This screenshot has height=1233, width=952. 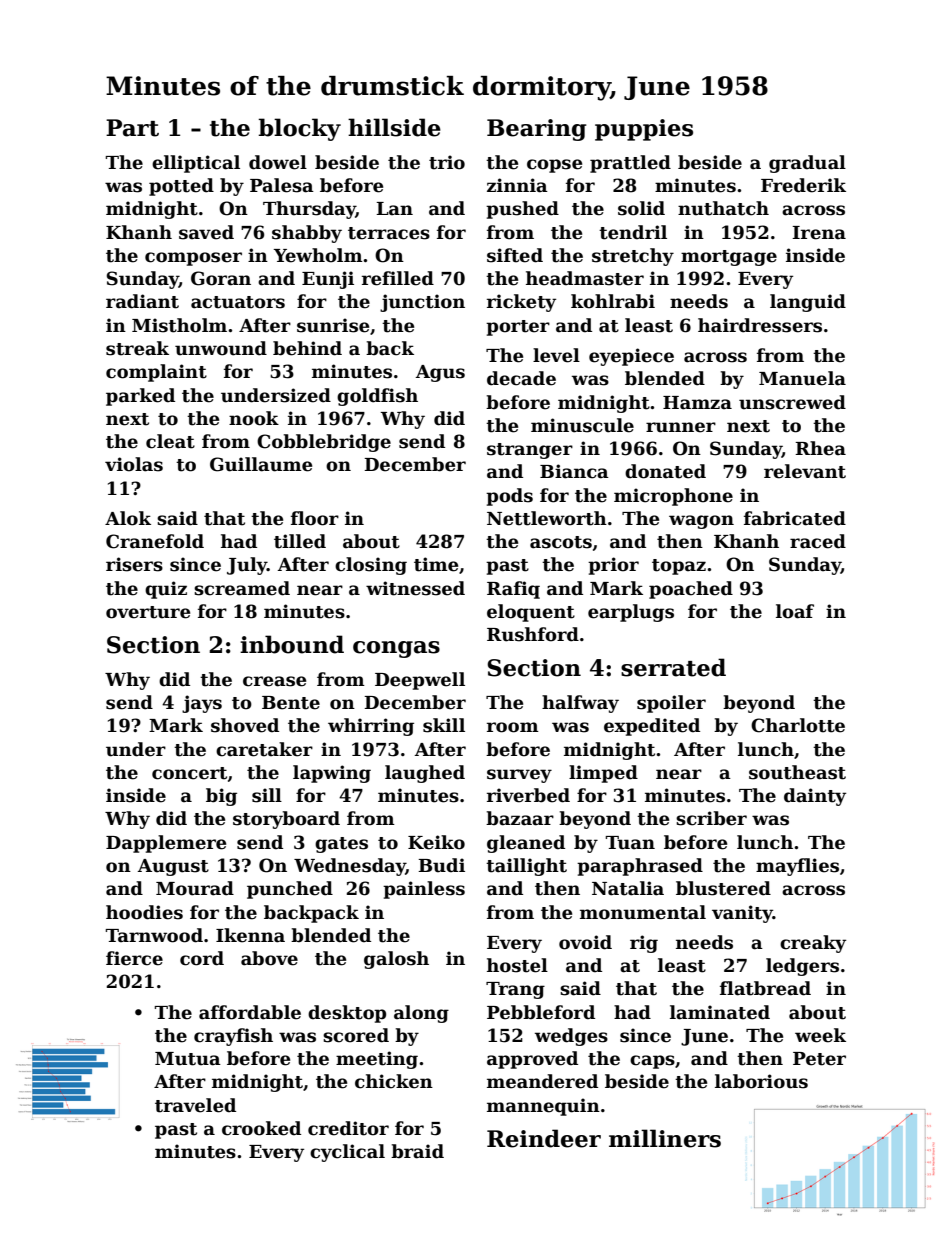 What do you see at coordinates (132, 128) in the screenshot?
I see `Part` at bounding box center [132, 128].
